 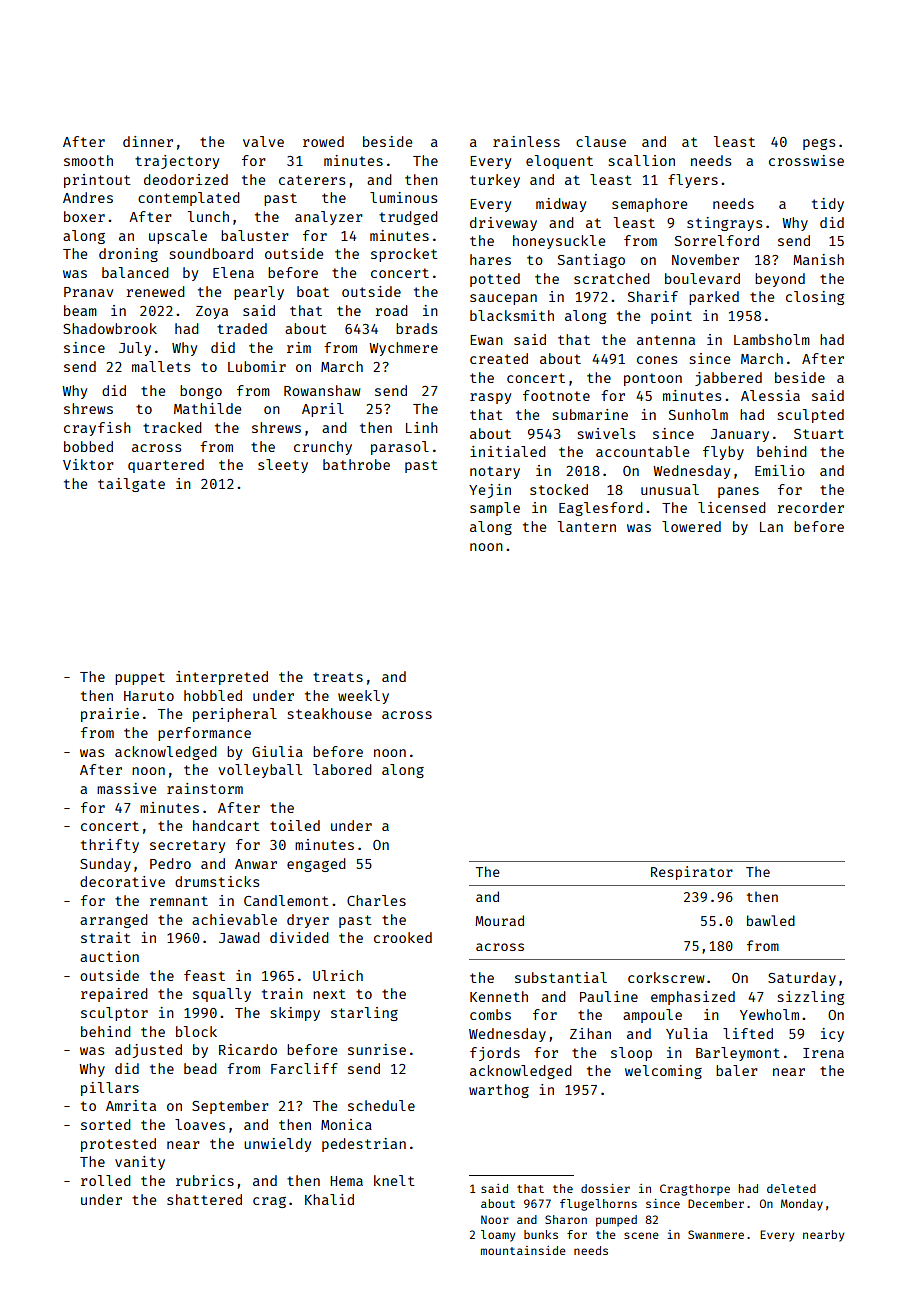 What do you see at coordinates (257, 366) in the screenshot?
I see `Lubomir` at bounding box center [257, 366].
